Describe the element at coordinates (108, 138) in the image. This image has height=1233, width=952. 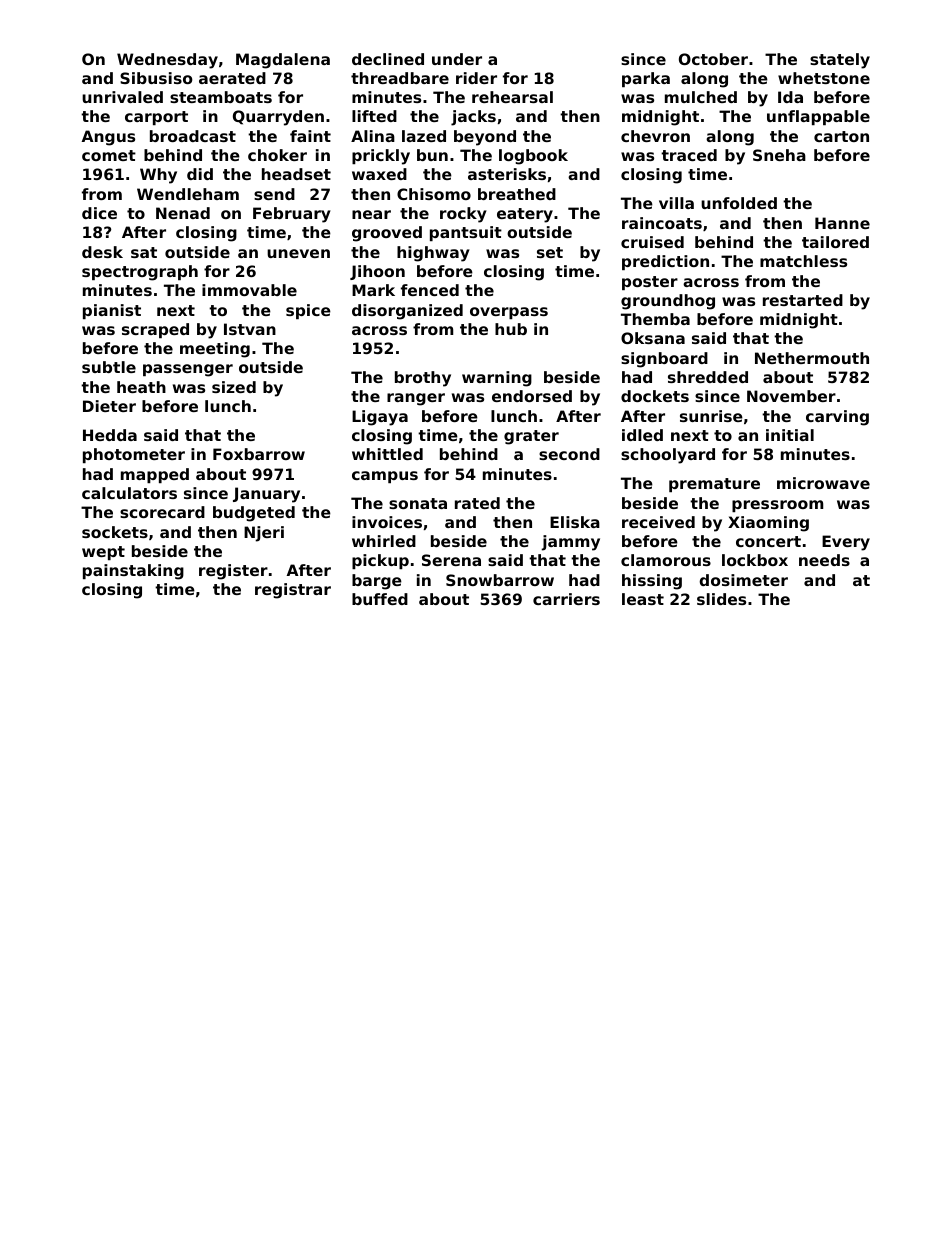
I see `Angus` at that location.
